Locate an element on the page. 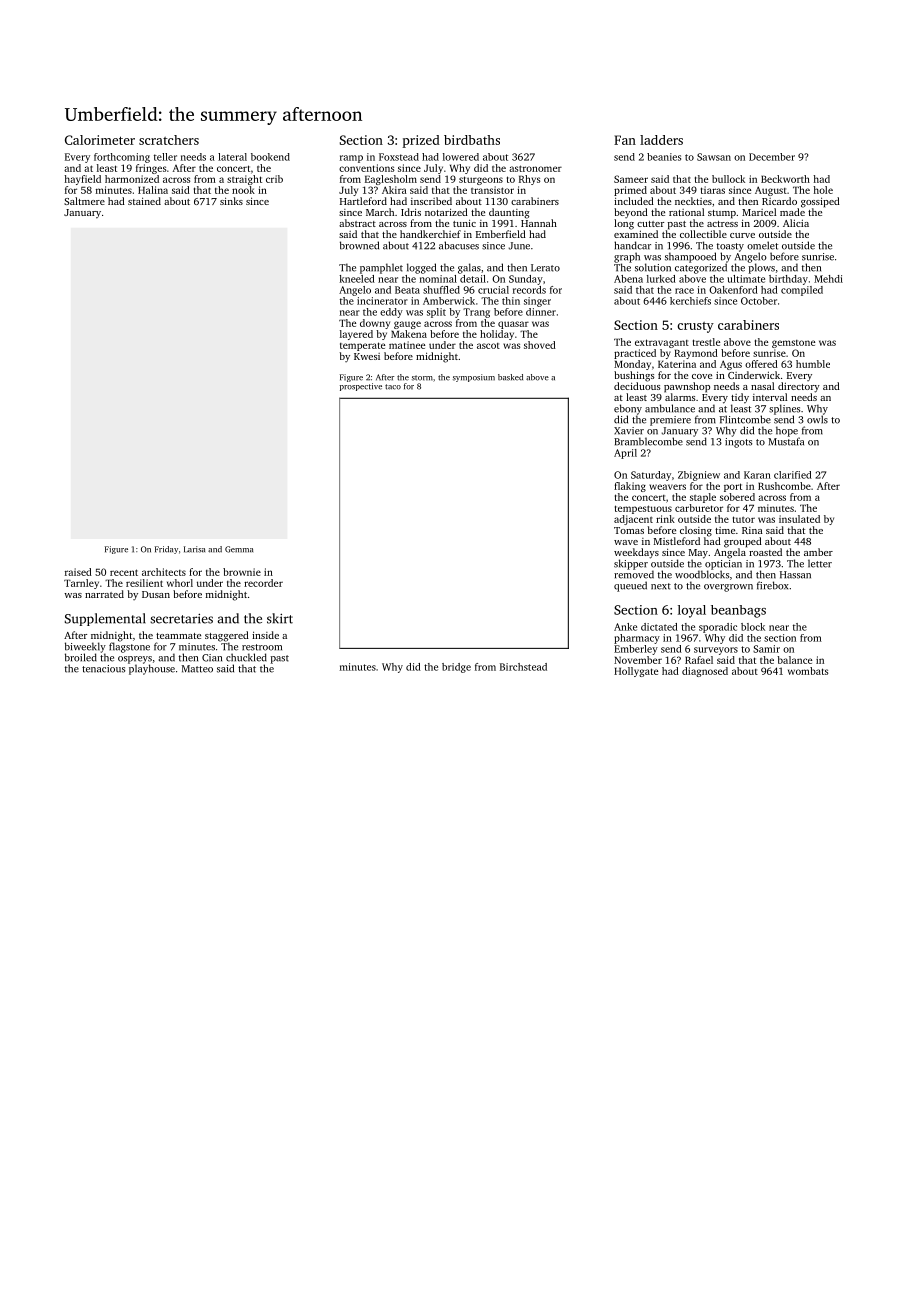  Friday is located at coordinates (166, 550).
